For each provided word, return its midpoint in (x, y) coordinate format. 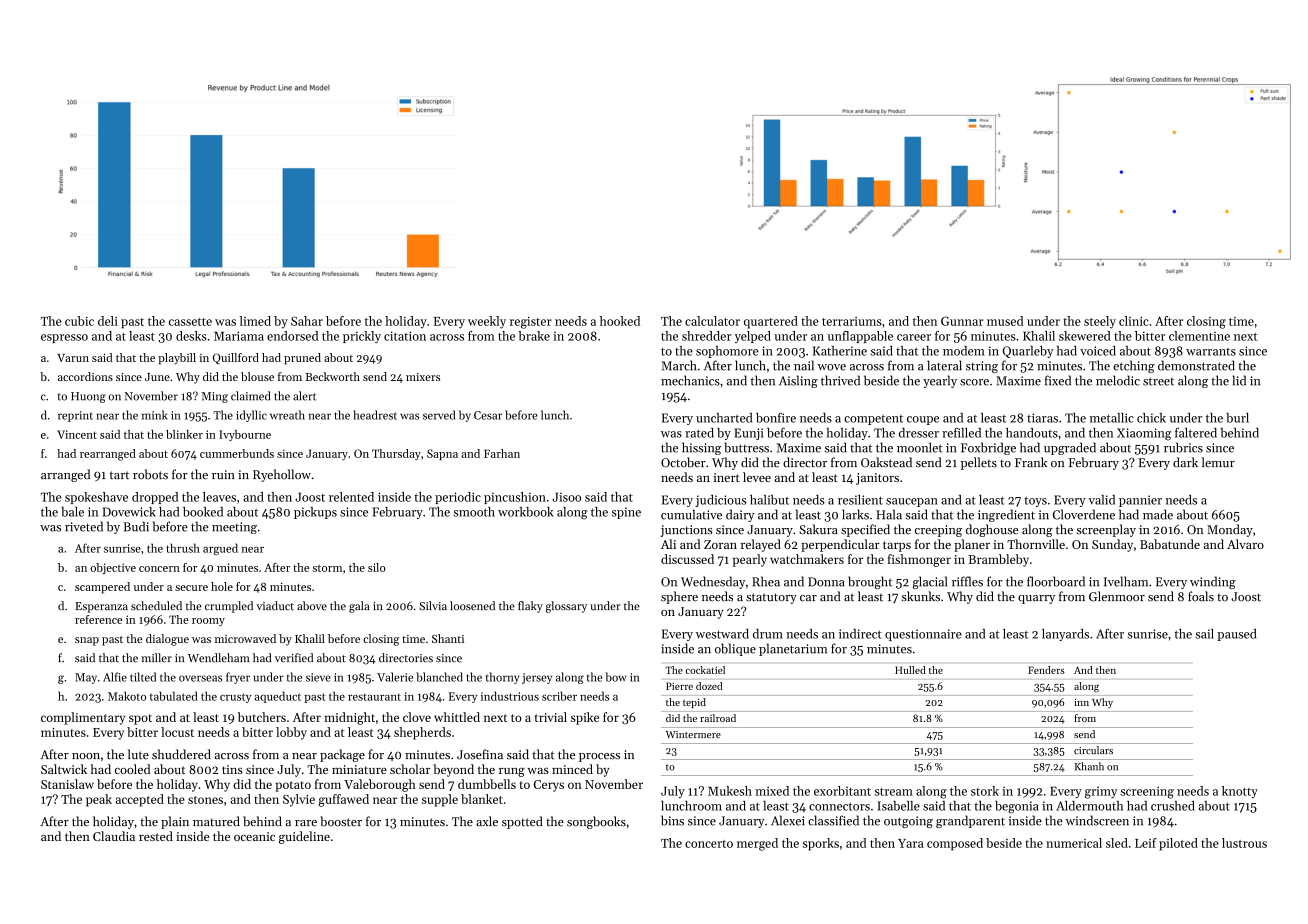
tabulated (174, 696)
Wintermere (693, 735)
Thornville (1036, 544)
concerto (709, 844)
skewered (1085, 336)
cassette (190, 322)
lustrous (1244, 843)
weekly (487, 322)
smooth (474, 512)
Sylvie (299, 800)
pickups (315, 513)
